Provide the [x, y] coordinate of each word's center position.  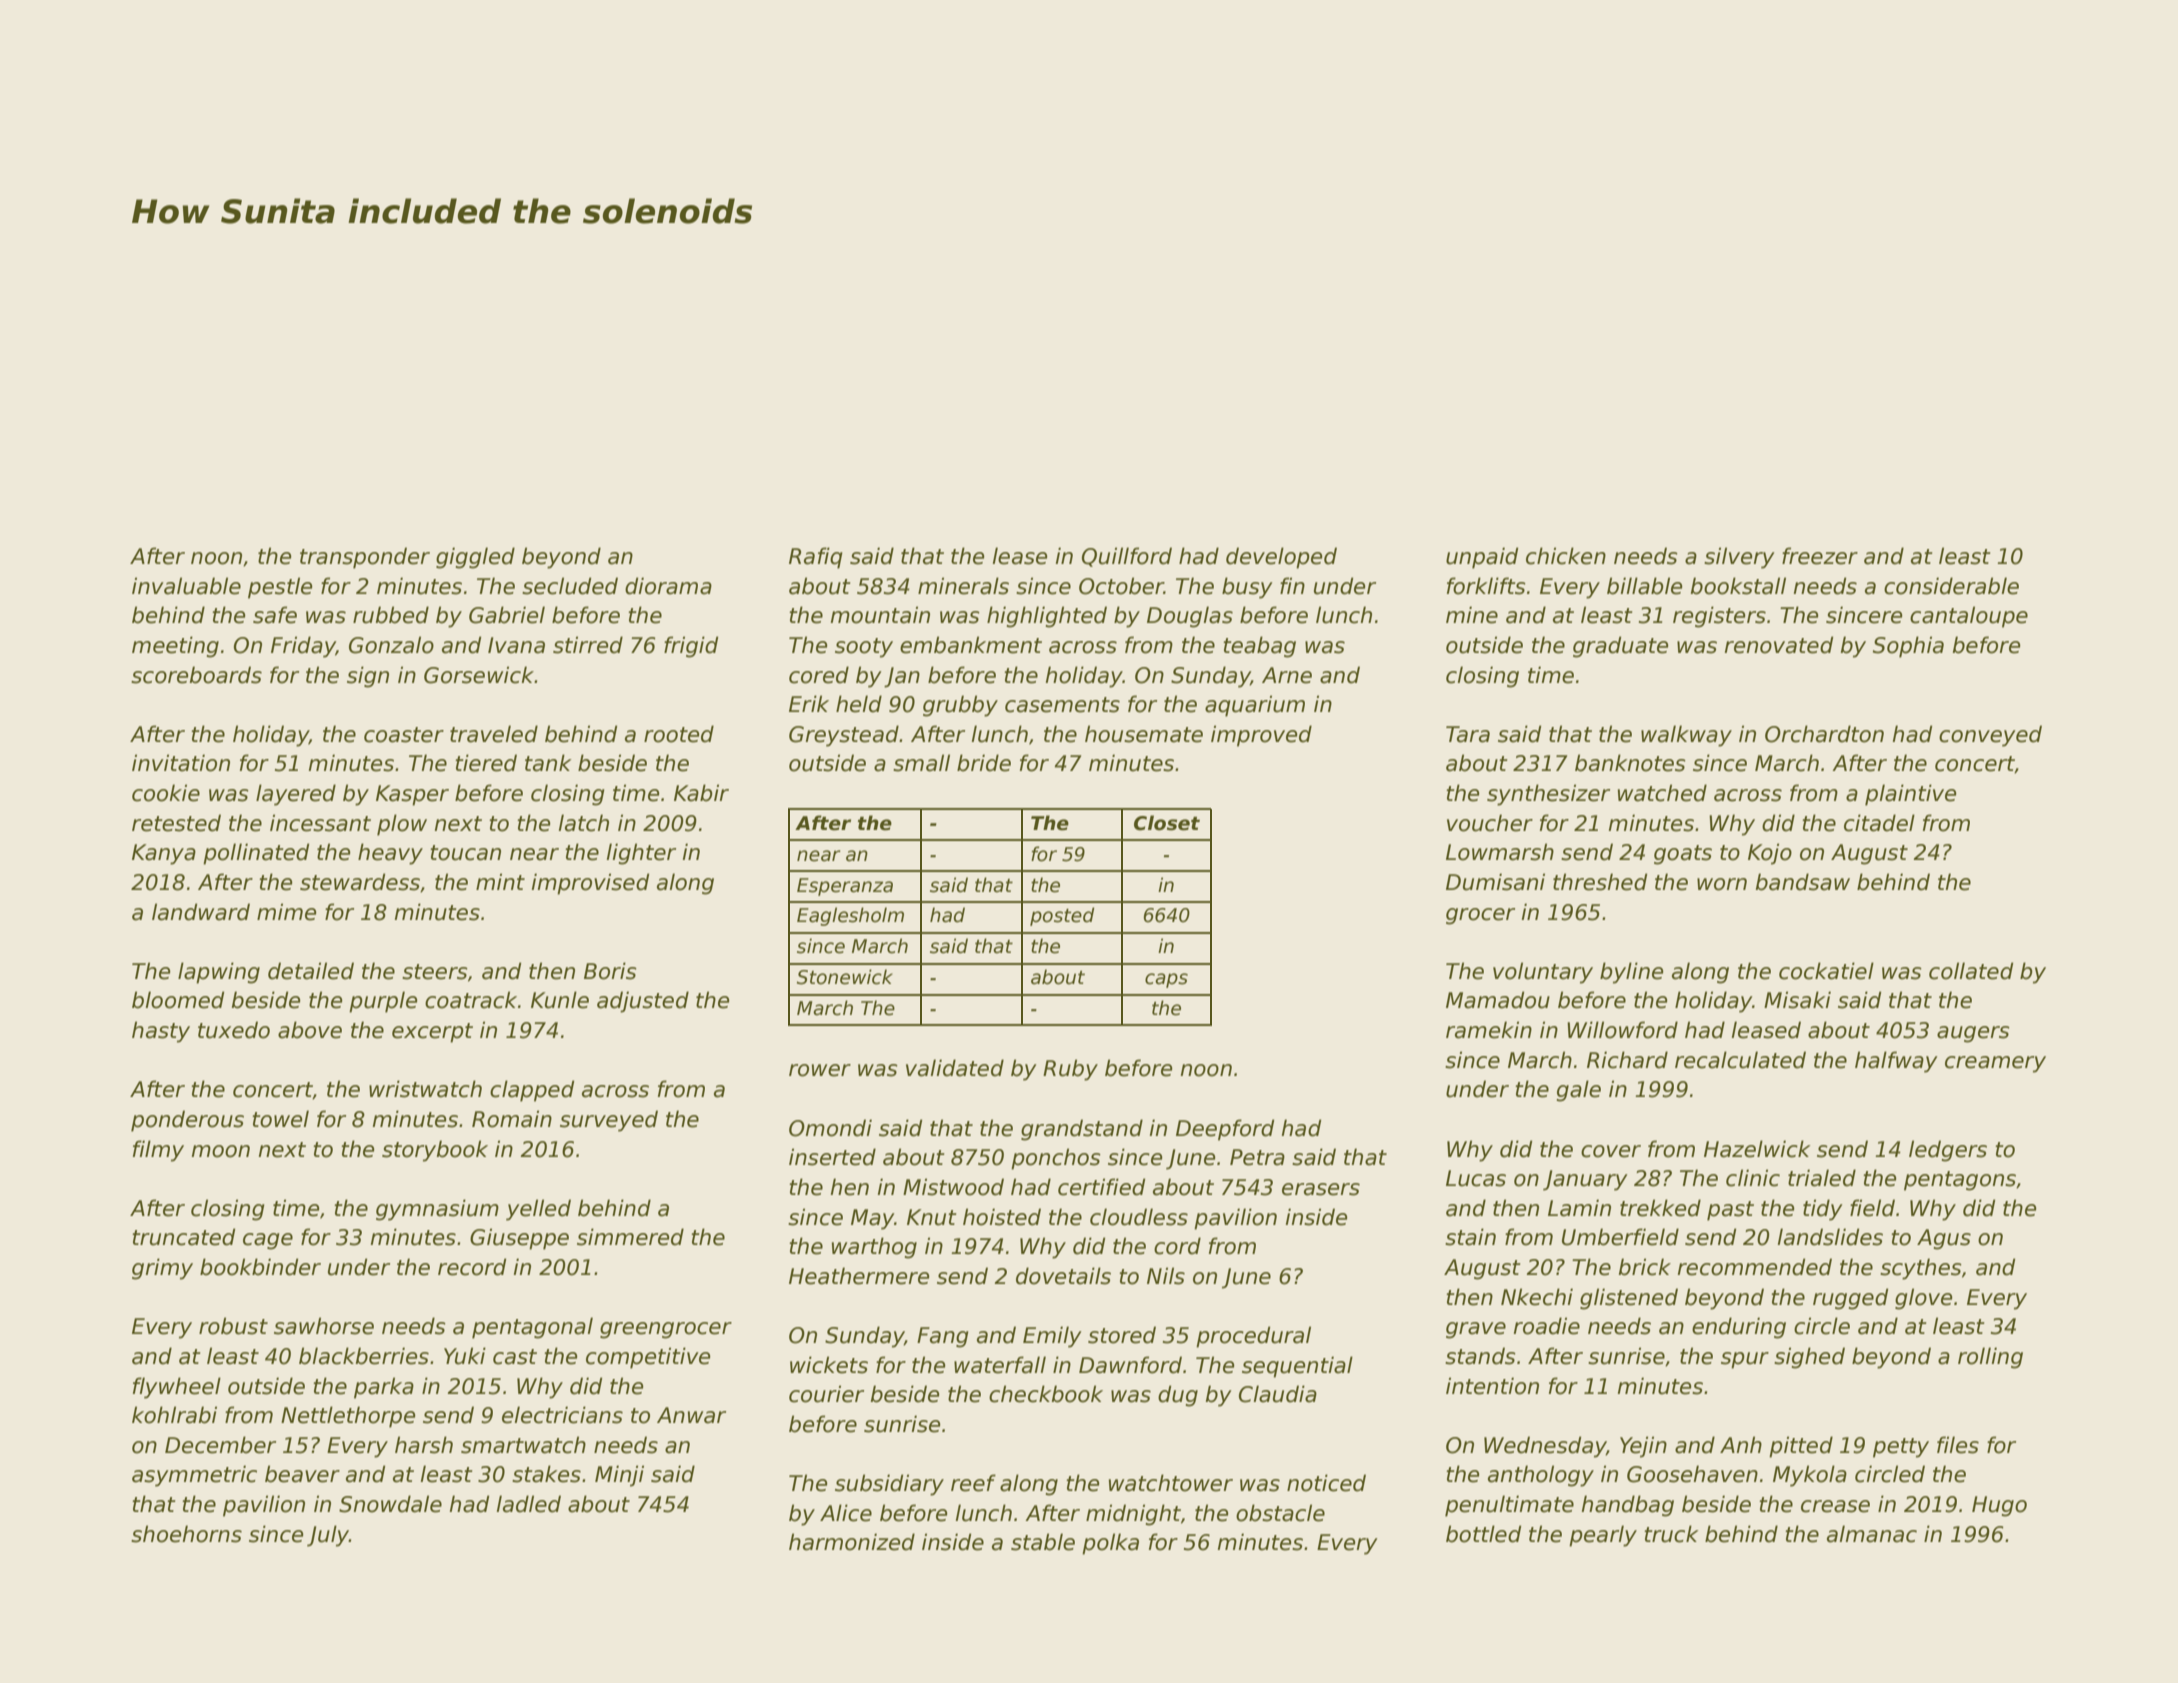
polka [1110, 1544]
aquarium [1255, 706]
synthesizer [1548, 795]
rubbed [391, 615]
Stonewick [845, 977]
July [328, 1536]
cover [1611, 1151]
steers [435, 972]
